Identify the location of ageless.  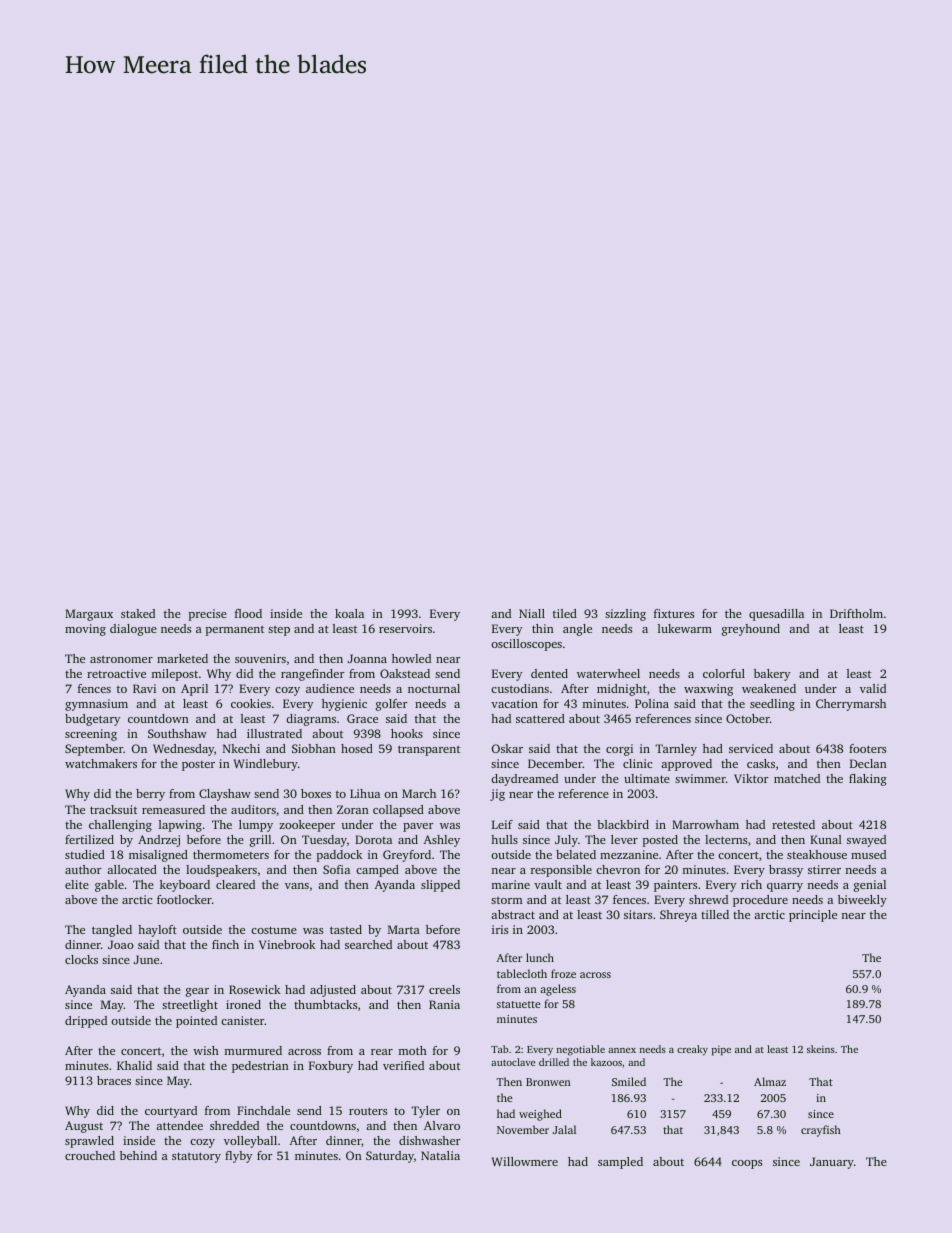
(558, 990).
